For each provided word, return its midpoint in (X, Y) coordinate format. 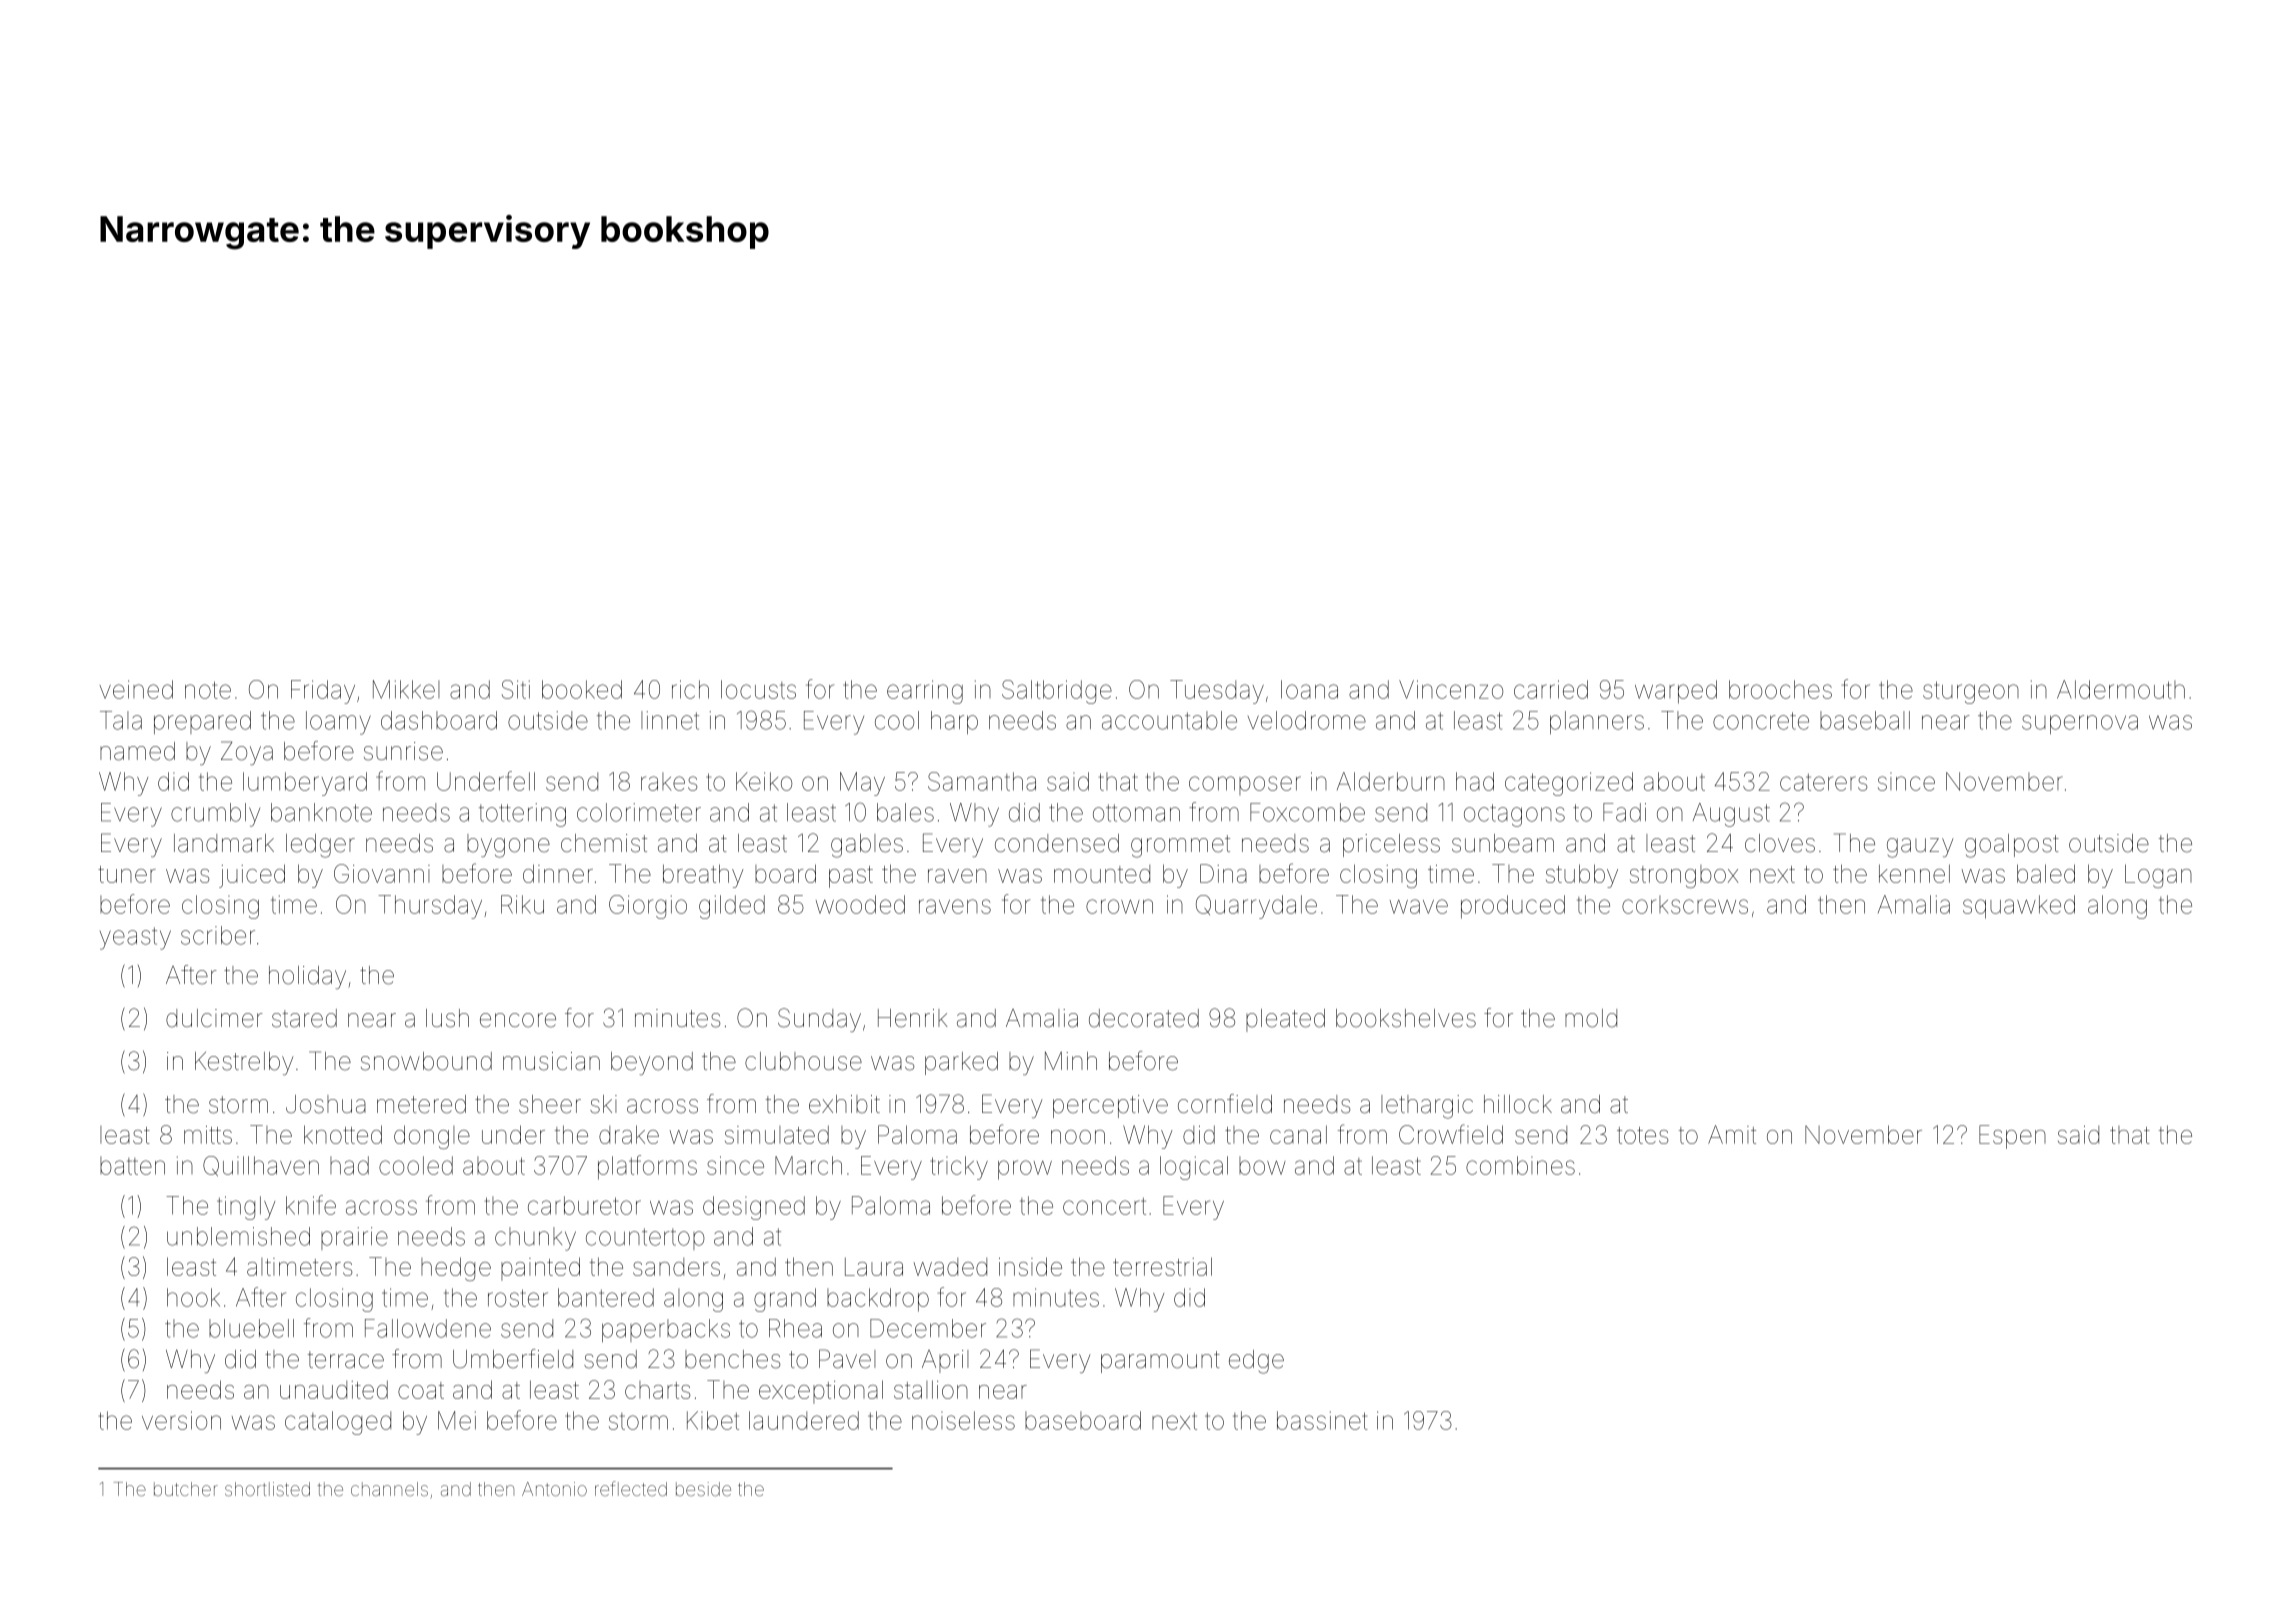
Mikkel (406, 689)
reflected (631, 1488)
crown (1119, 906)
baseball (1865, 720)
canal (1298, 1134)
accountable (1169, 720)
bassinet (1322, 1420)
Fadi (1624, 812)
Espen (2012, 1137)
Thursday (430, 907)
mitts (208, 1135)
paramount (1160, 1362)
